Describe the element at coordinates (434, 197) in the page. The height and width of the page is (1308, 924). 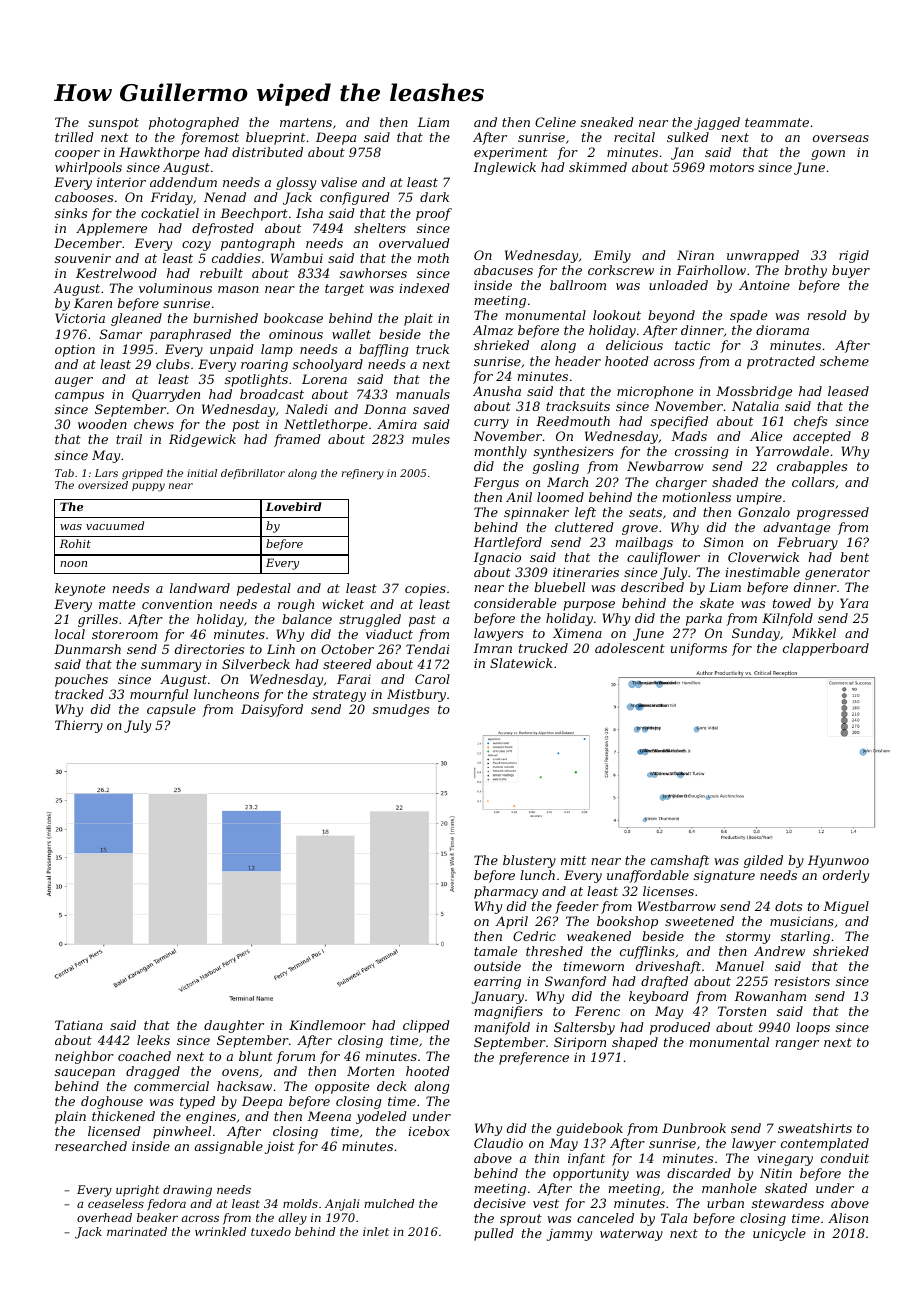
I see `dark` at that location.
